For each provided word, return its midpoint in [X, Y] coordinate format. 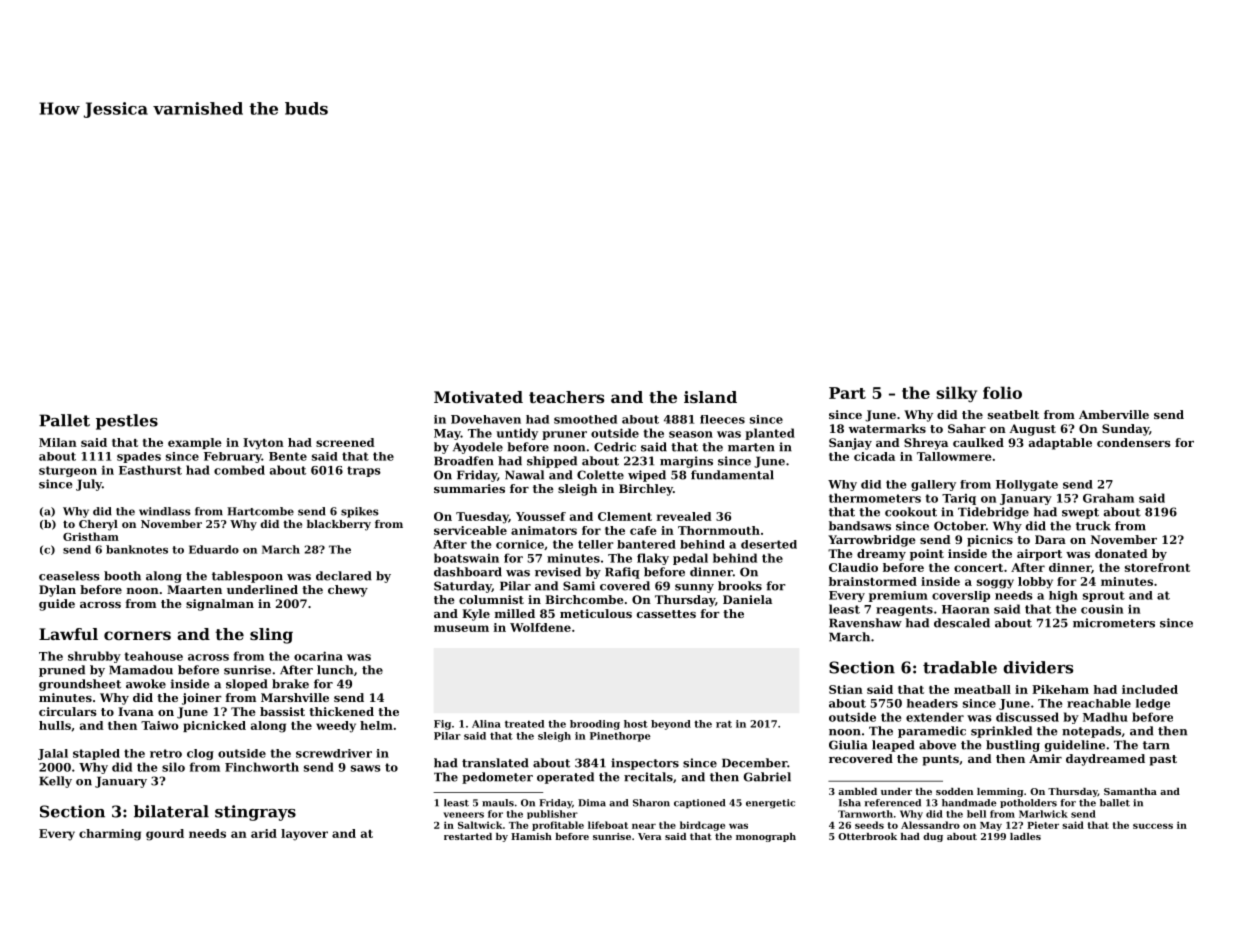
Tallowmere [954, 456]
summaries [469, 488]
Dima [592, 803]
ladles [1025, 836]
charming [110, 835]
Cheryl [98, 525]
